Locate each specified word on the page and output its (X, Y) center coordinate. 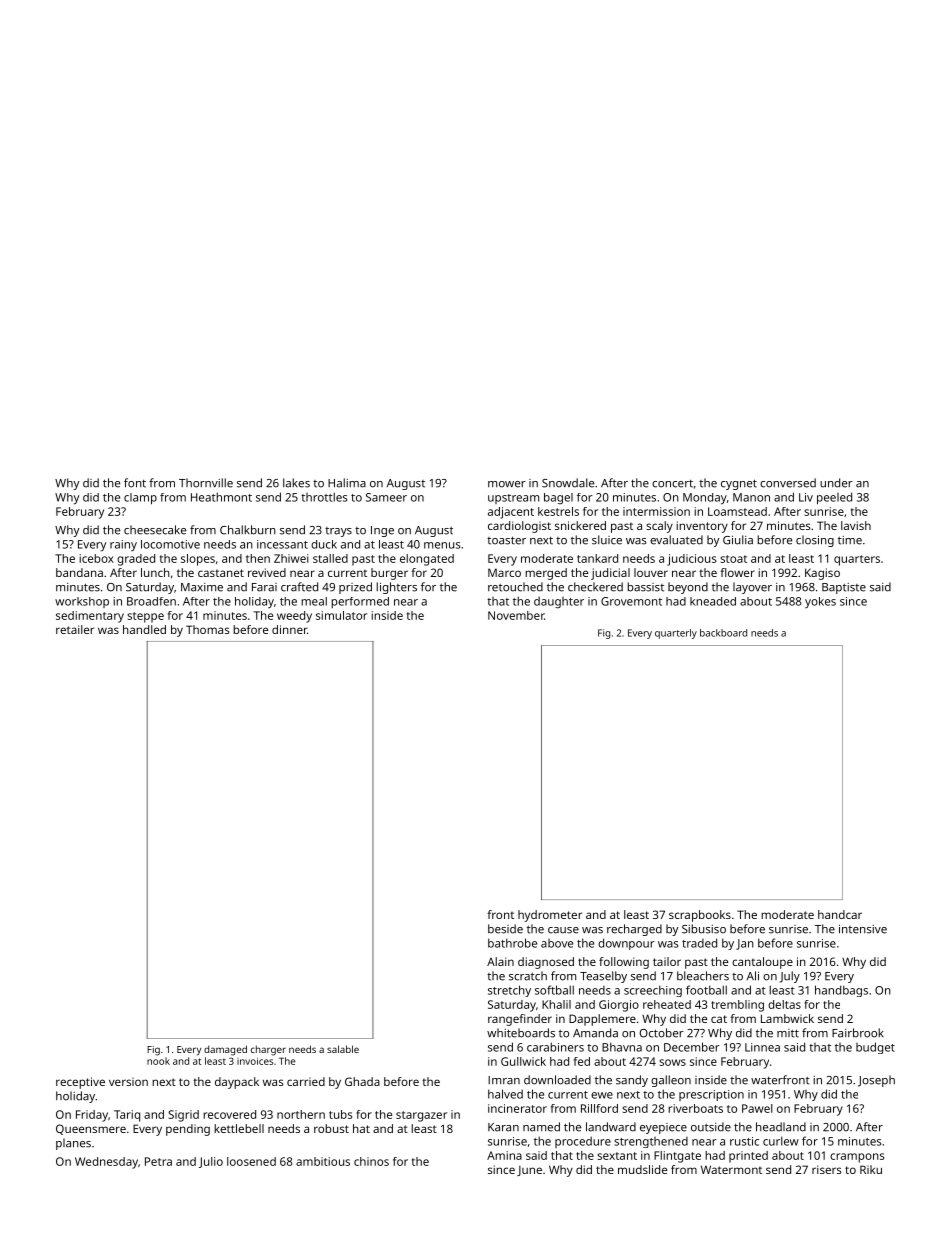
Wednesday (106, 1163)
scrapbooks (700, 916)
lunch (155, 572)
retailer (75, 629)
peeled (834, 498)
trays (338, 532)
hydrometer (550, 916)
